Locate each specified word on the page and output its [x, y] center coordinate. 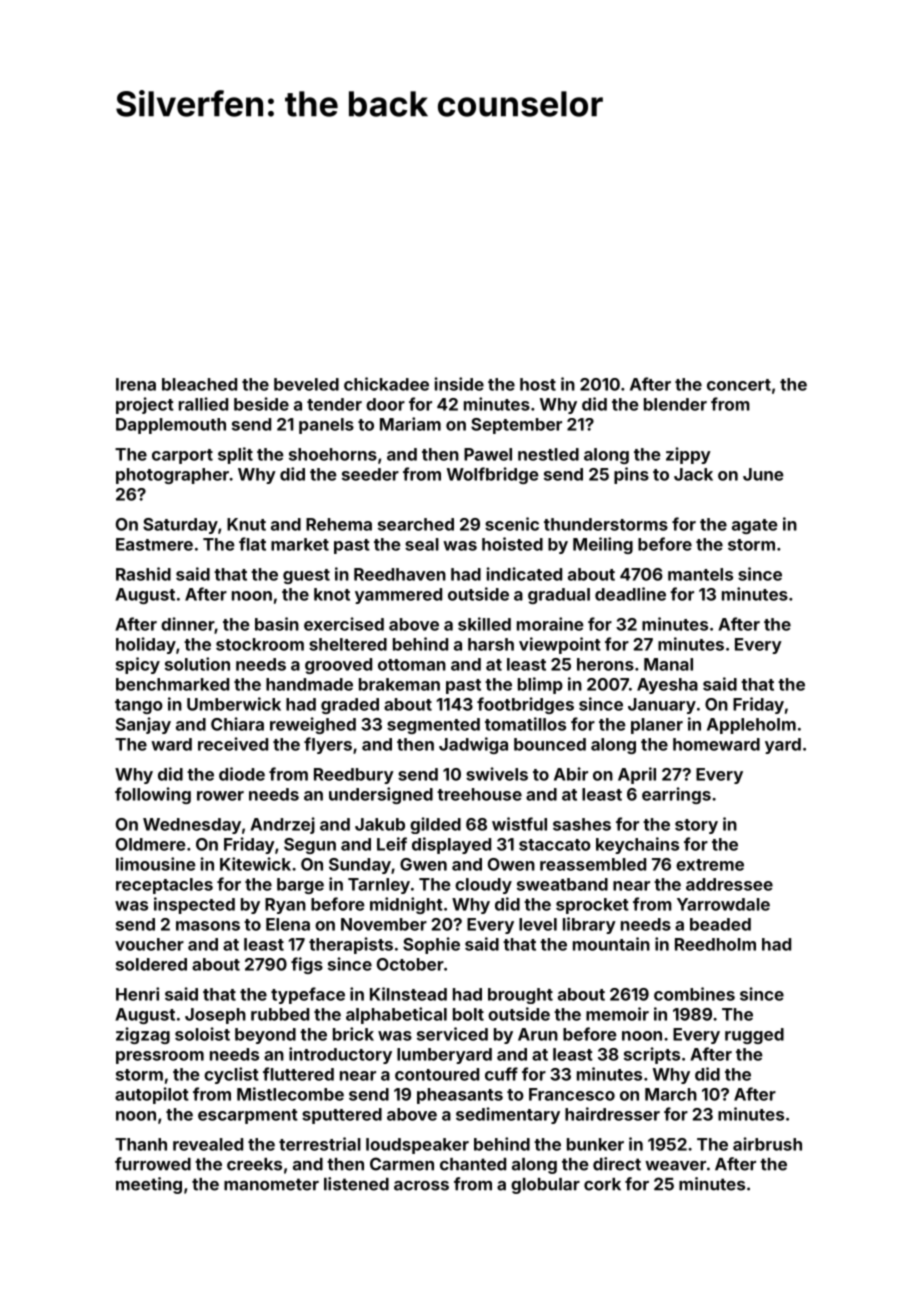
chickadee [386, 384]
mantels [700, 574]
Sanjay [143, 725]
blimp [540, 685]
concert [739, 385]
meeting [149, 1185]
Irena [136, 384]
